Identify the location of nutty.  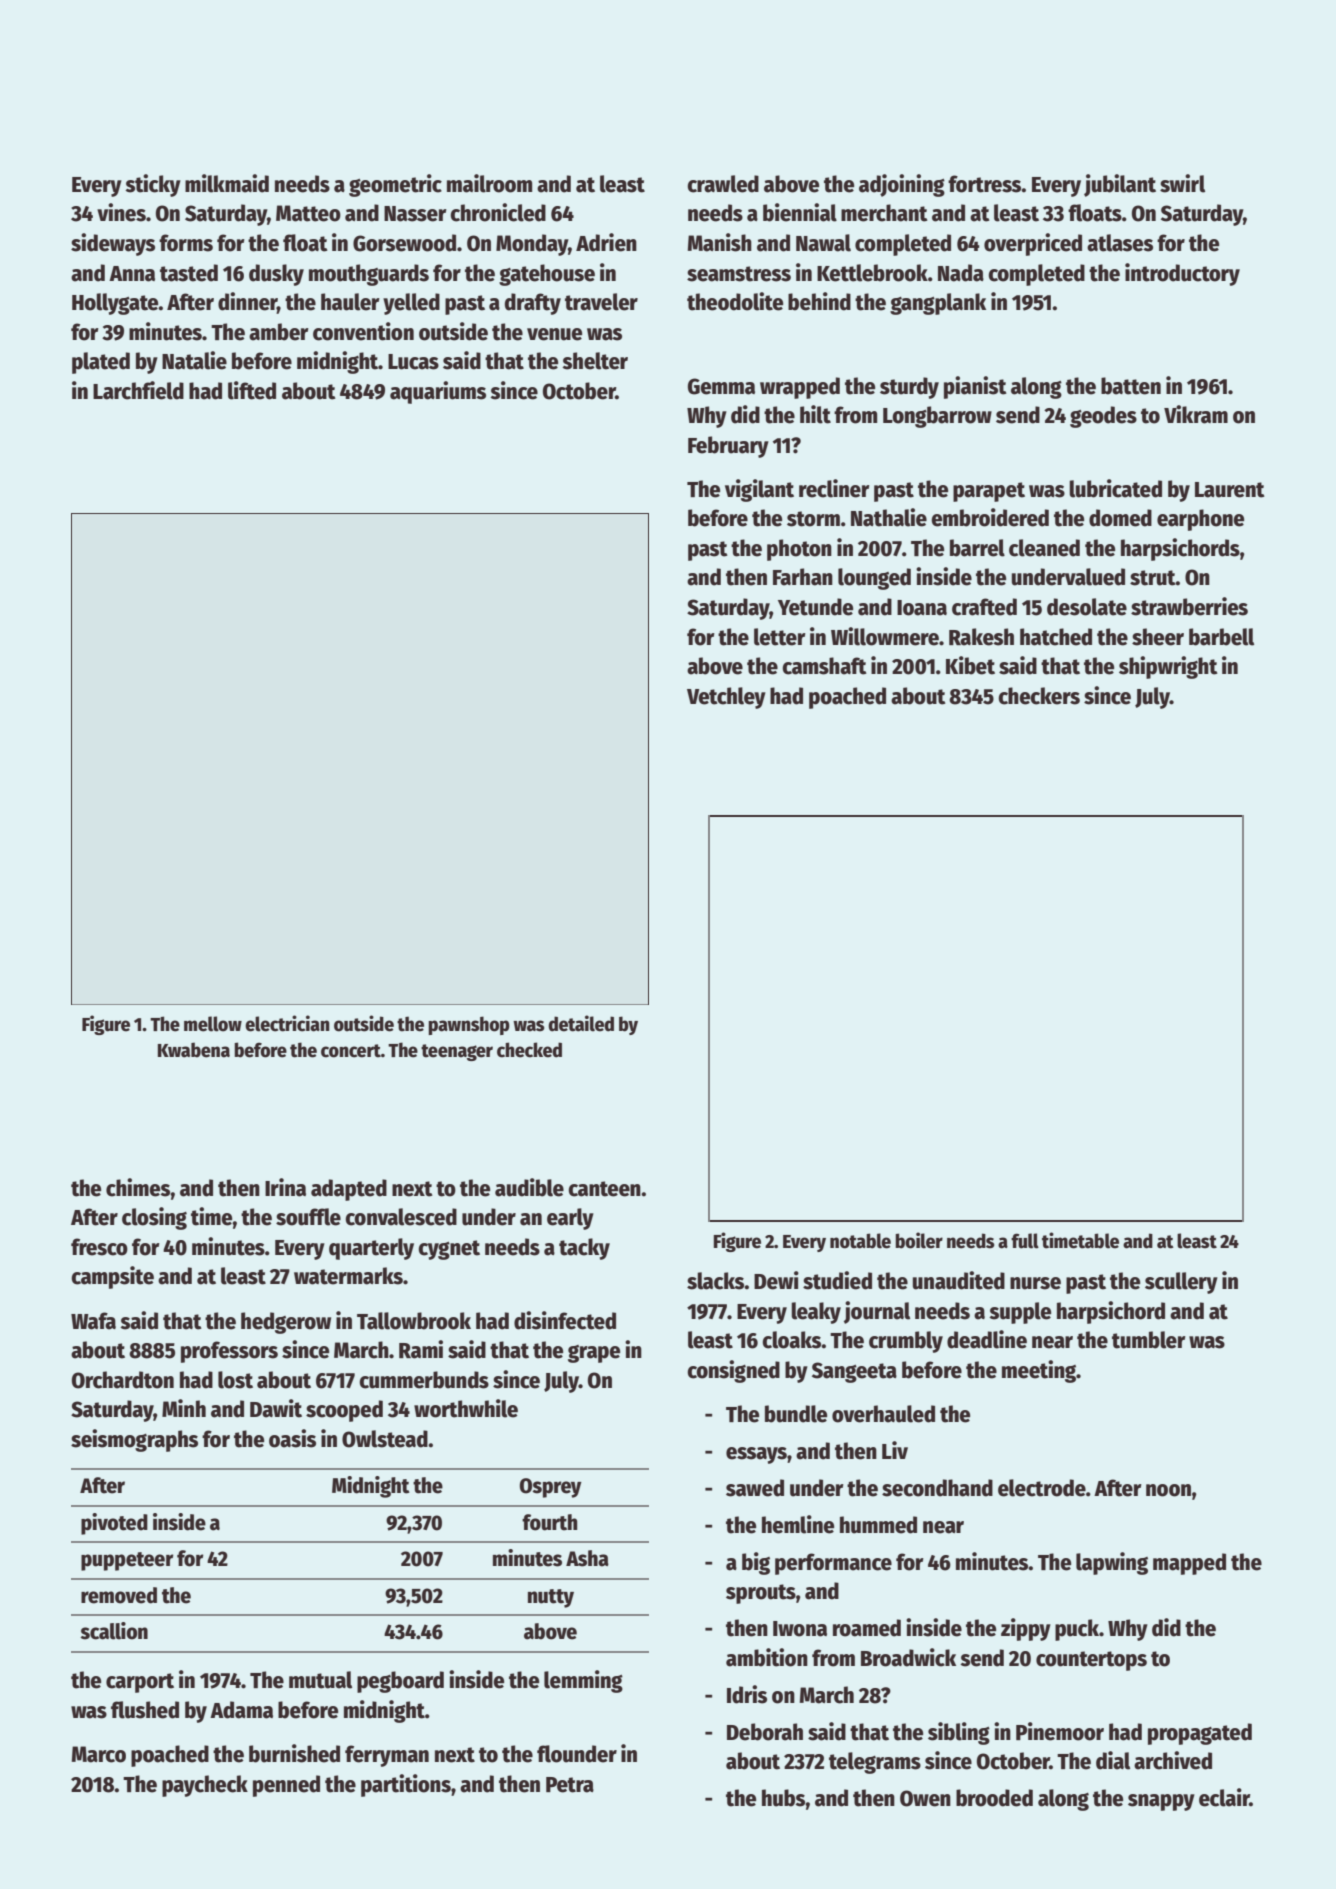
(551, 1598).
